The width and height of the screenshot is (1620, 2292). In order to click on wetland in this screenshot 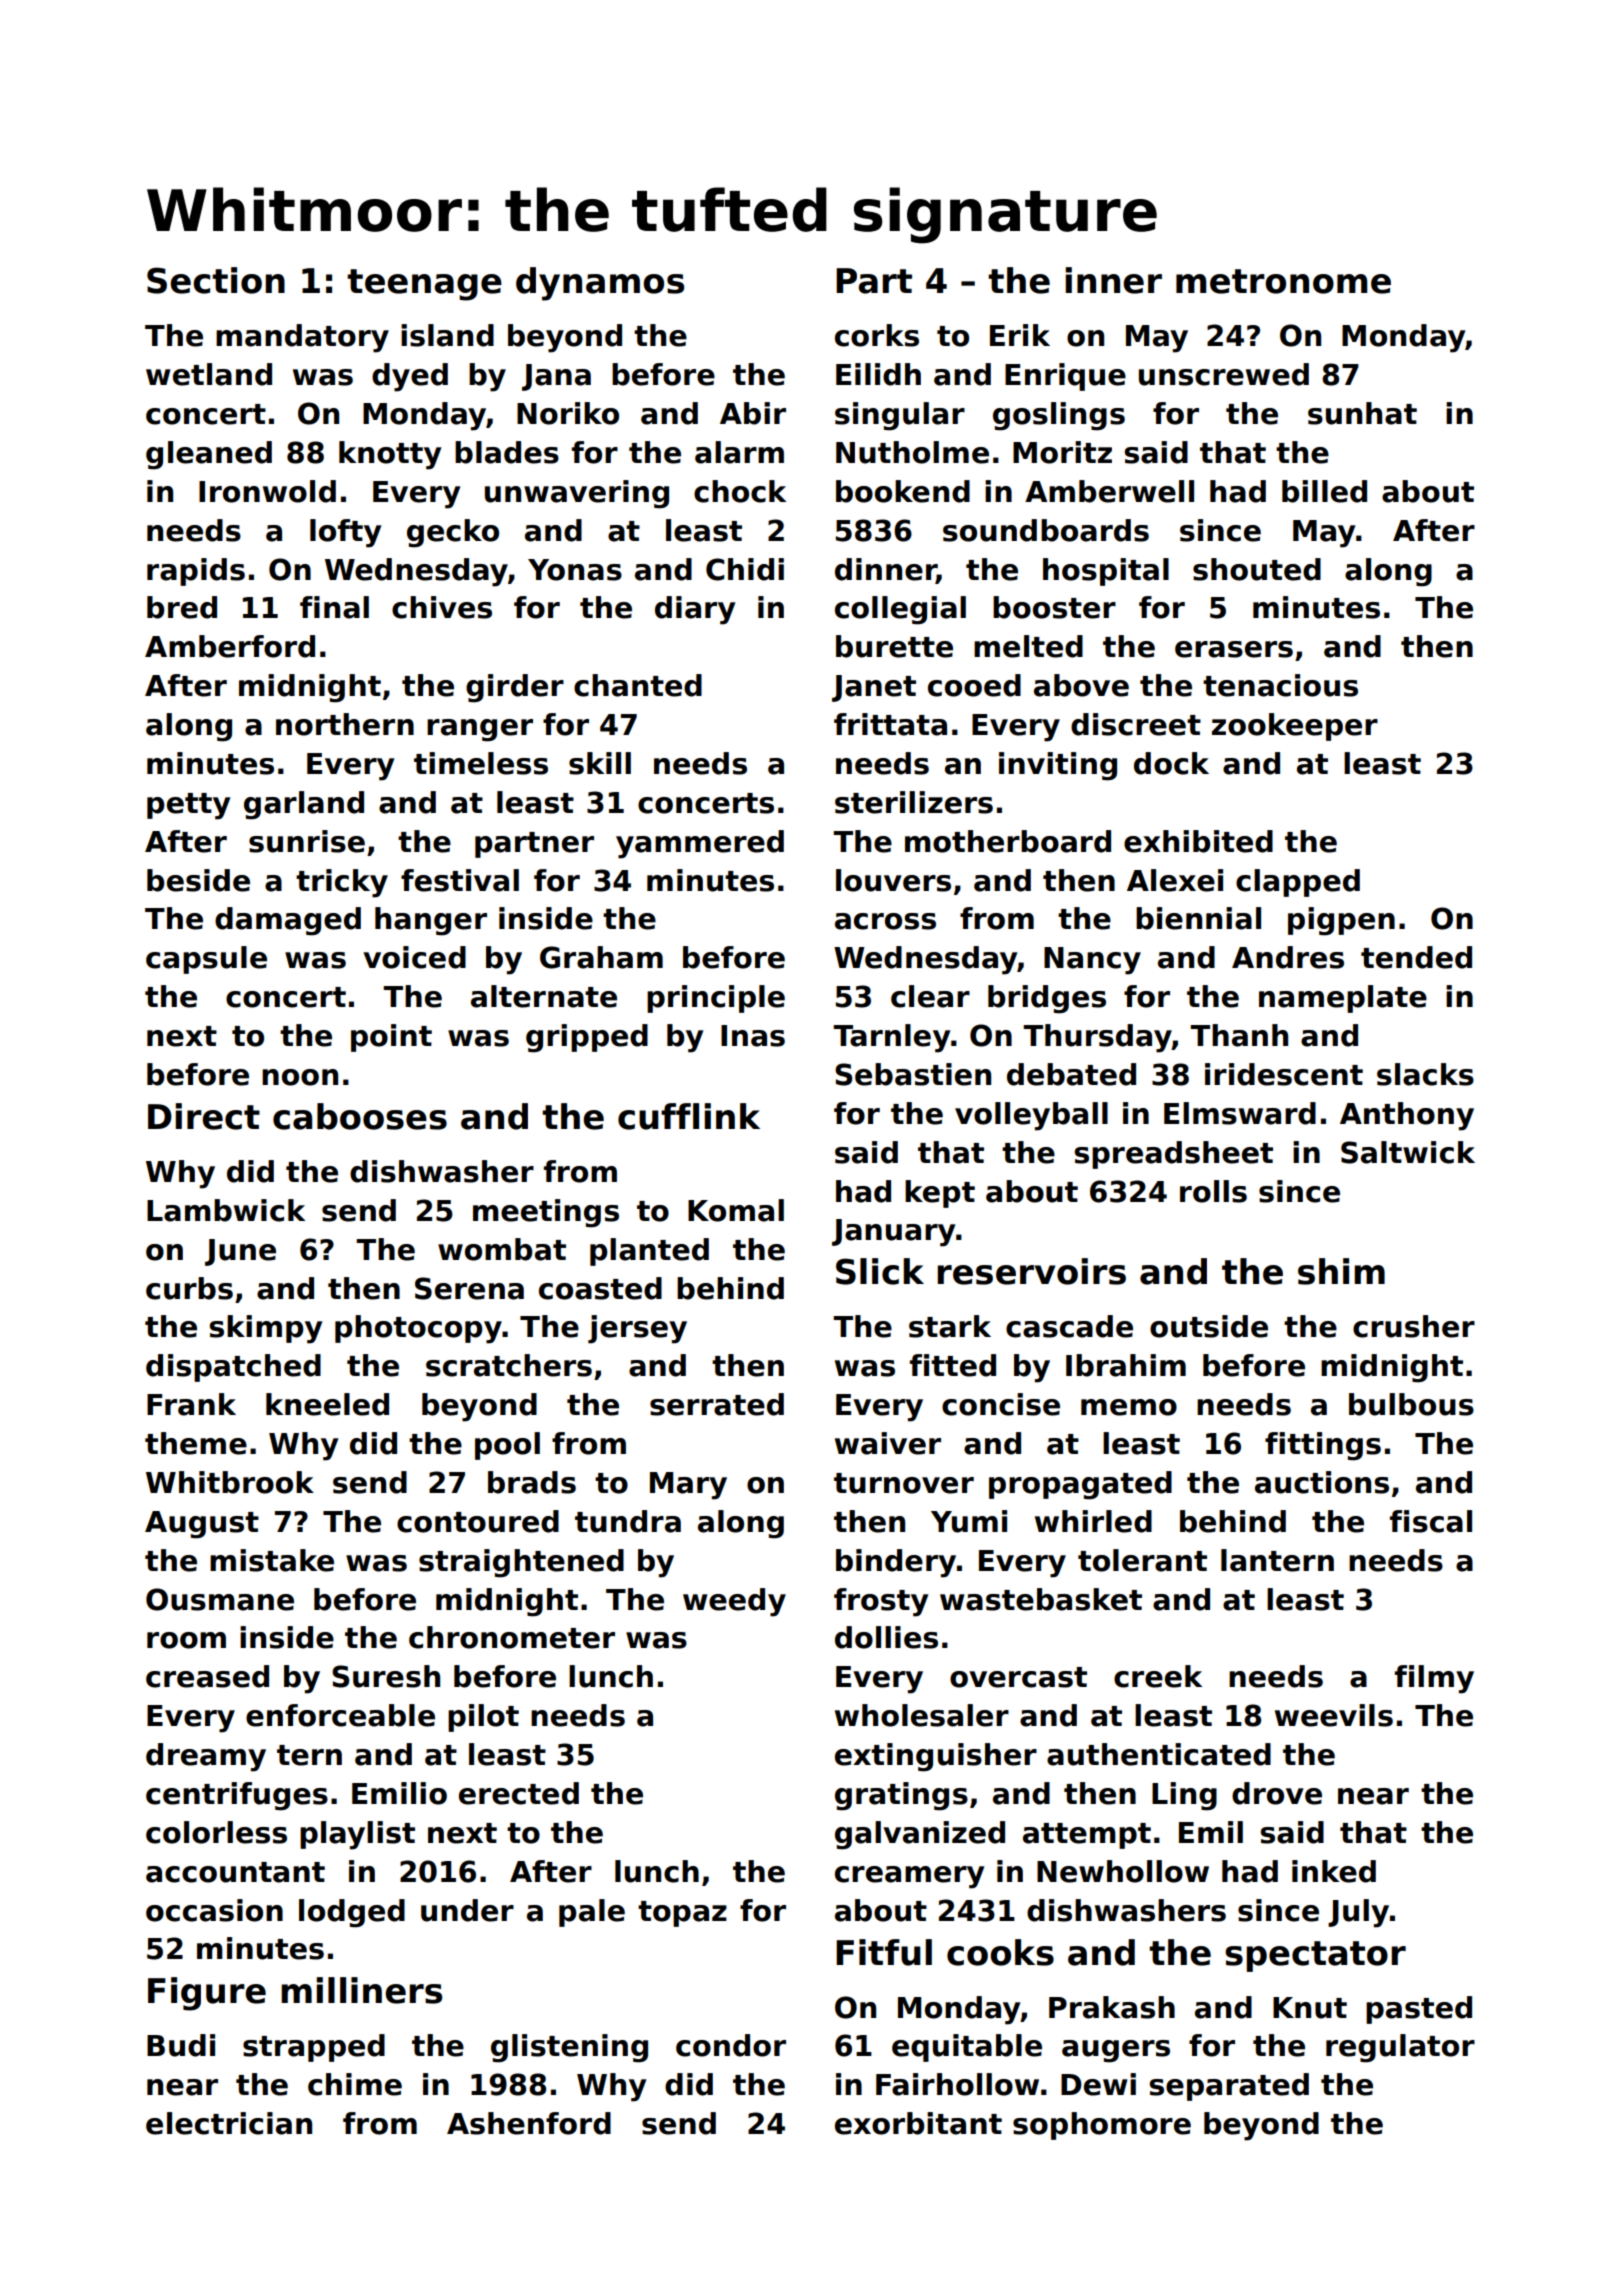, I will do `click(209, 374)`.
